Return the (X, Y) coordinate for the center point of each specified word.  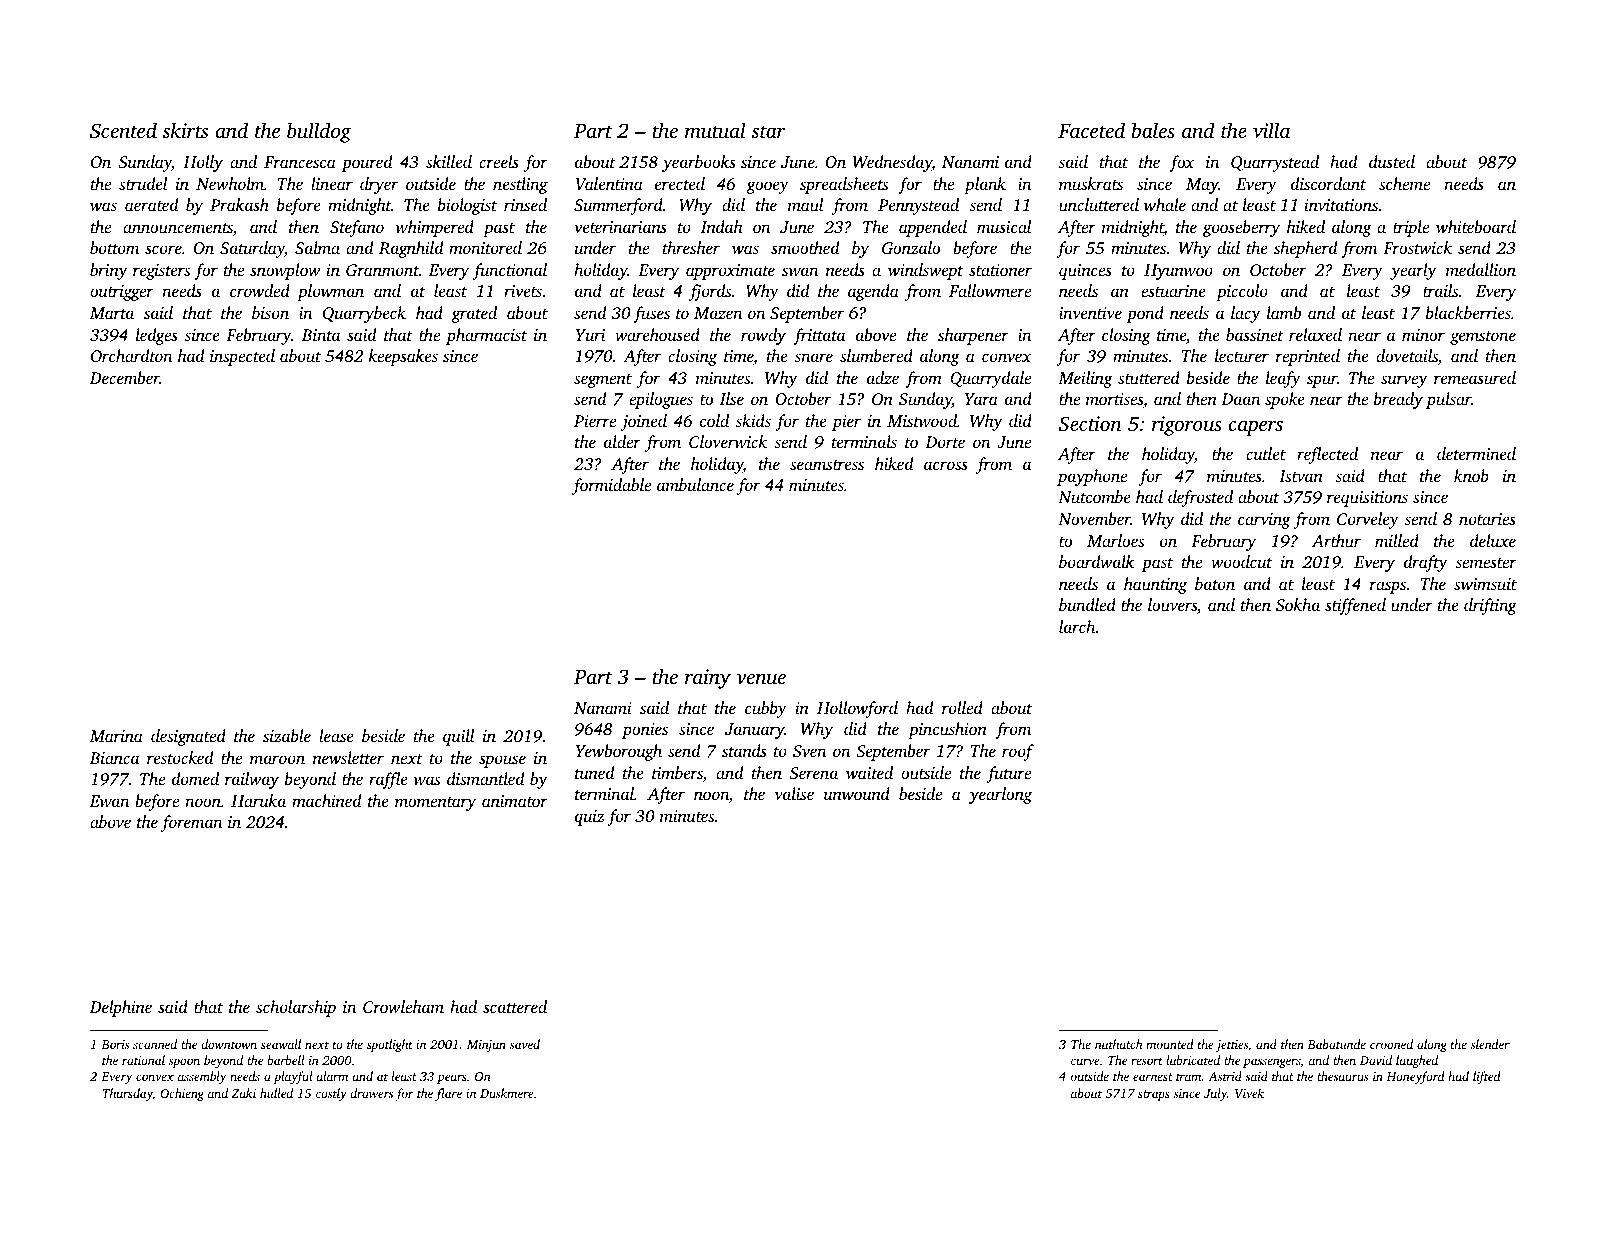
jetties (1232, 1046)
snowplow (285, 271)
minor (1423, 335)
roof (1018, 752)
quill (458, 737)
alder (622, 441)
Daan (1240, 399)
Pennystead (918, 206)
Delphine (121, 1008)
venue (761, 678)
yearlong (1000, 795)
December (125, 377)
